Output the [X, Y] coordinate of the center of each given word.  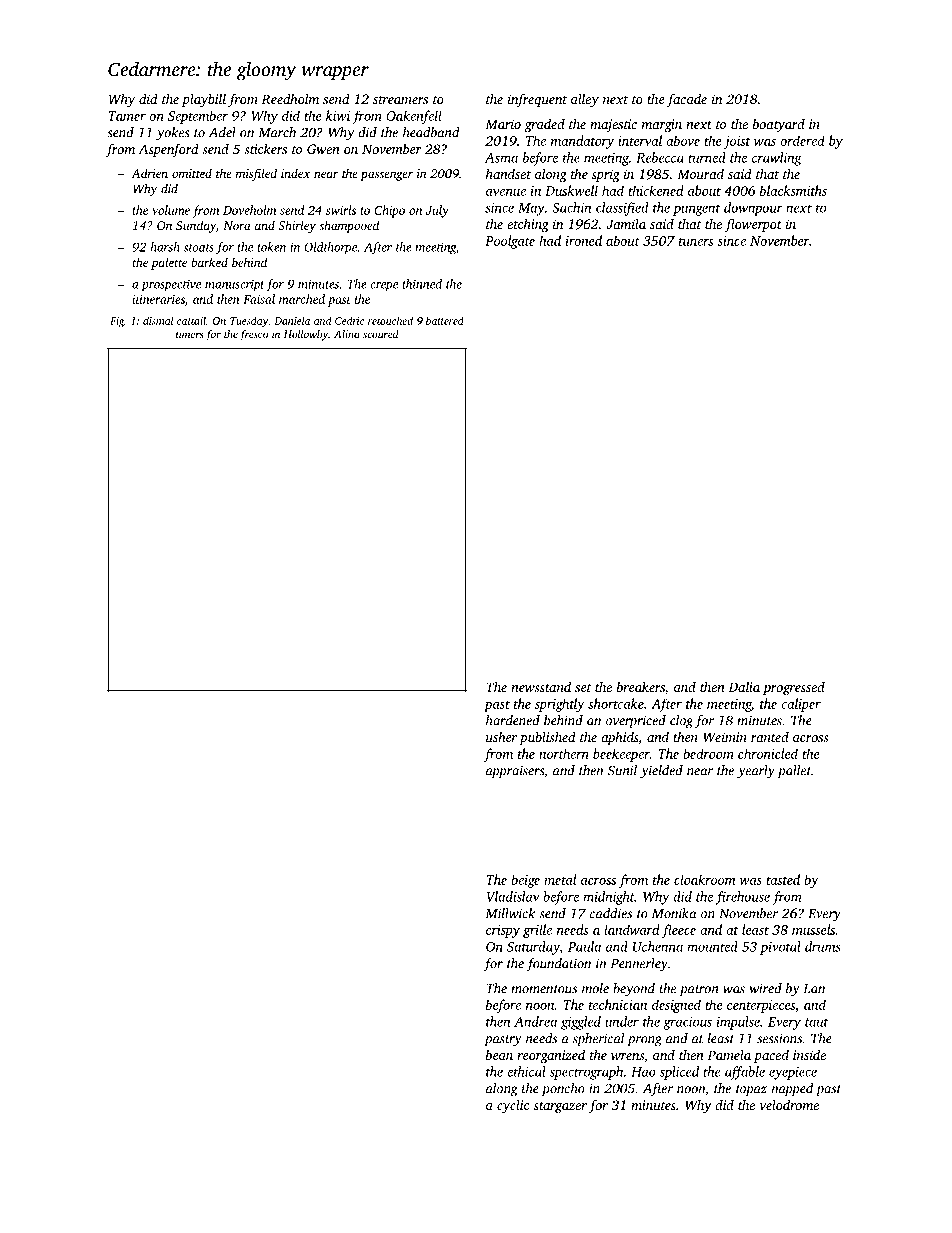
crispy [503, 931]
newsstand [541, 686]
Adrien [149, 173]
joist [737, 142]
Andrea [535, 1021]
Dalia [744, 686]
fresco [254, 335]
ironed [584, 240]
